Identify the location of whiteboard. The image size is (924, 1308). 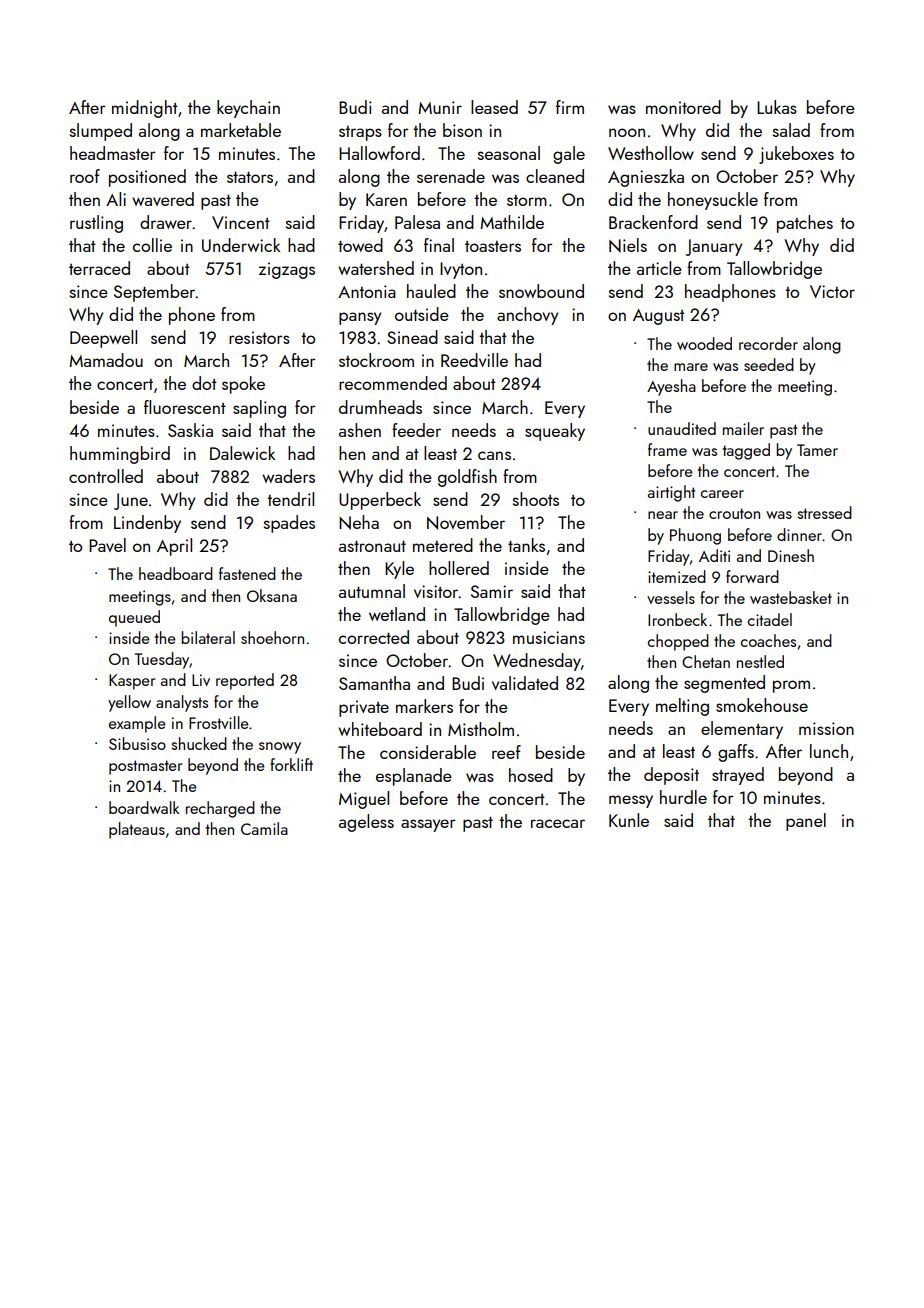
(380, 729).
